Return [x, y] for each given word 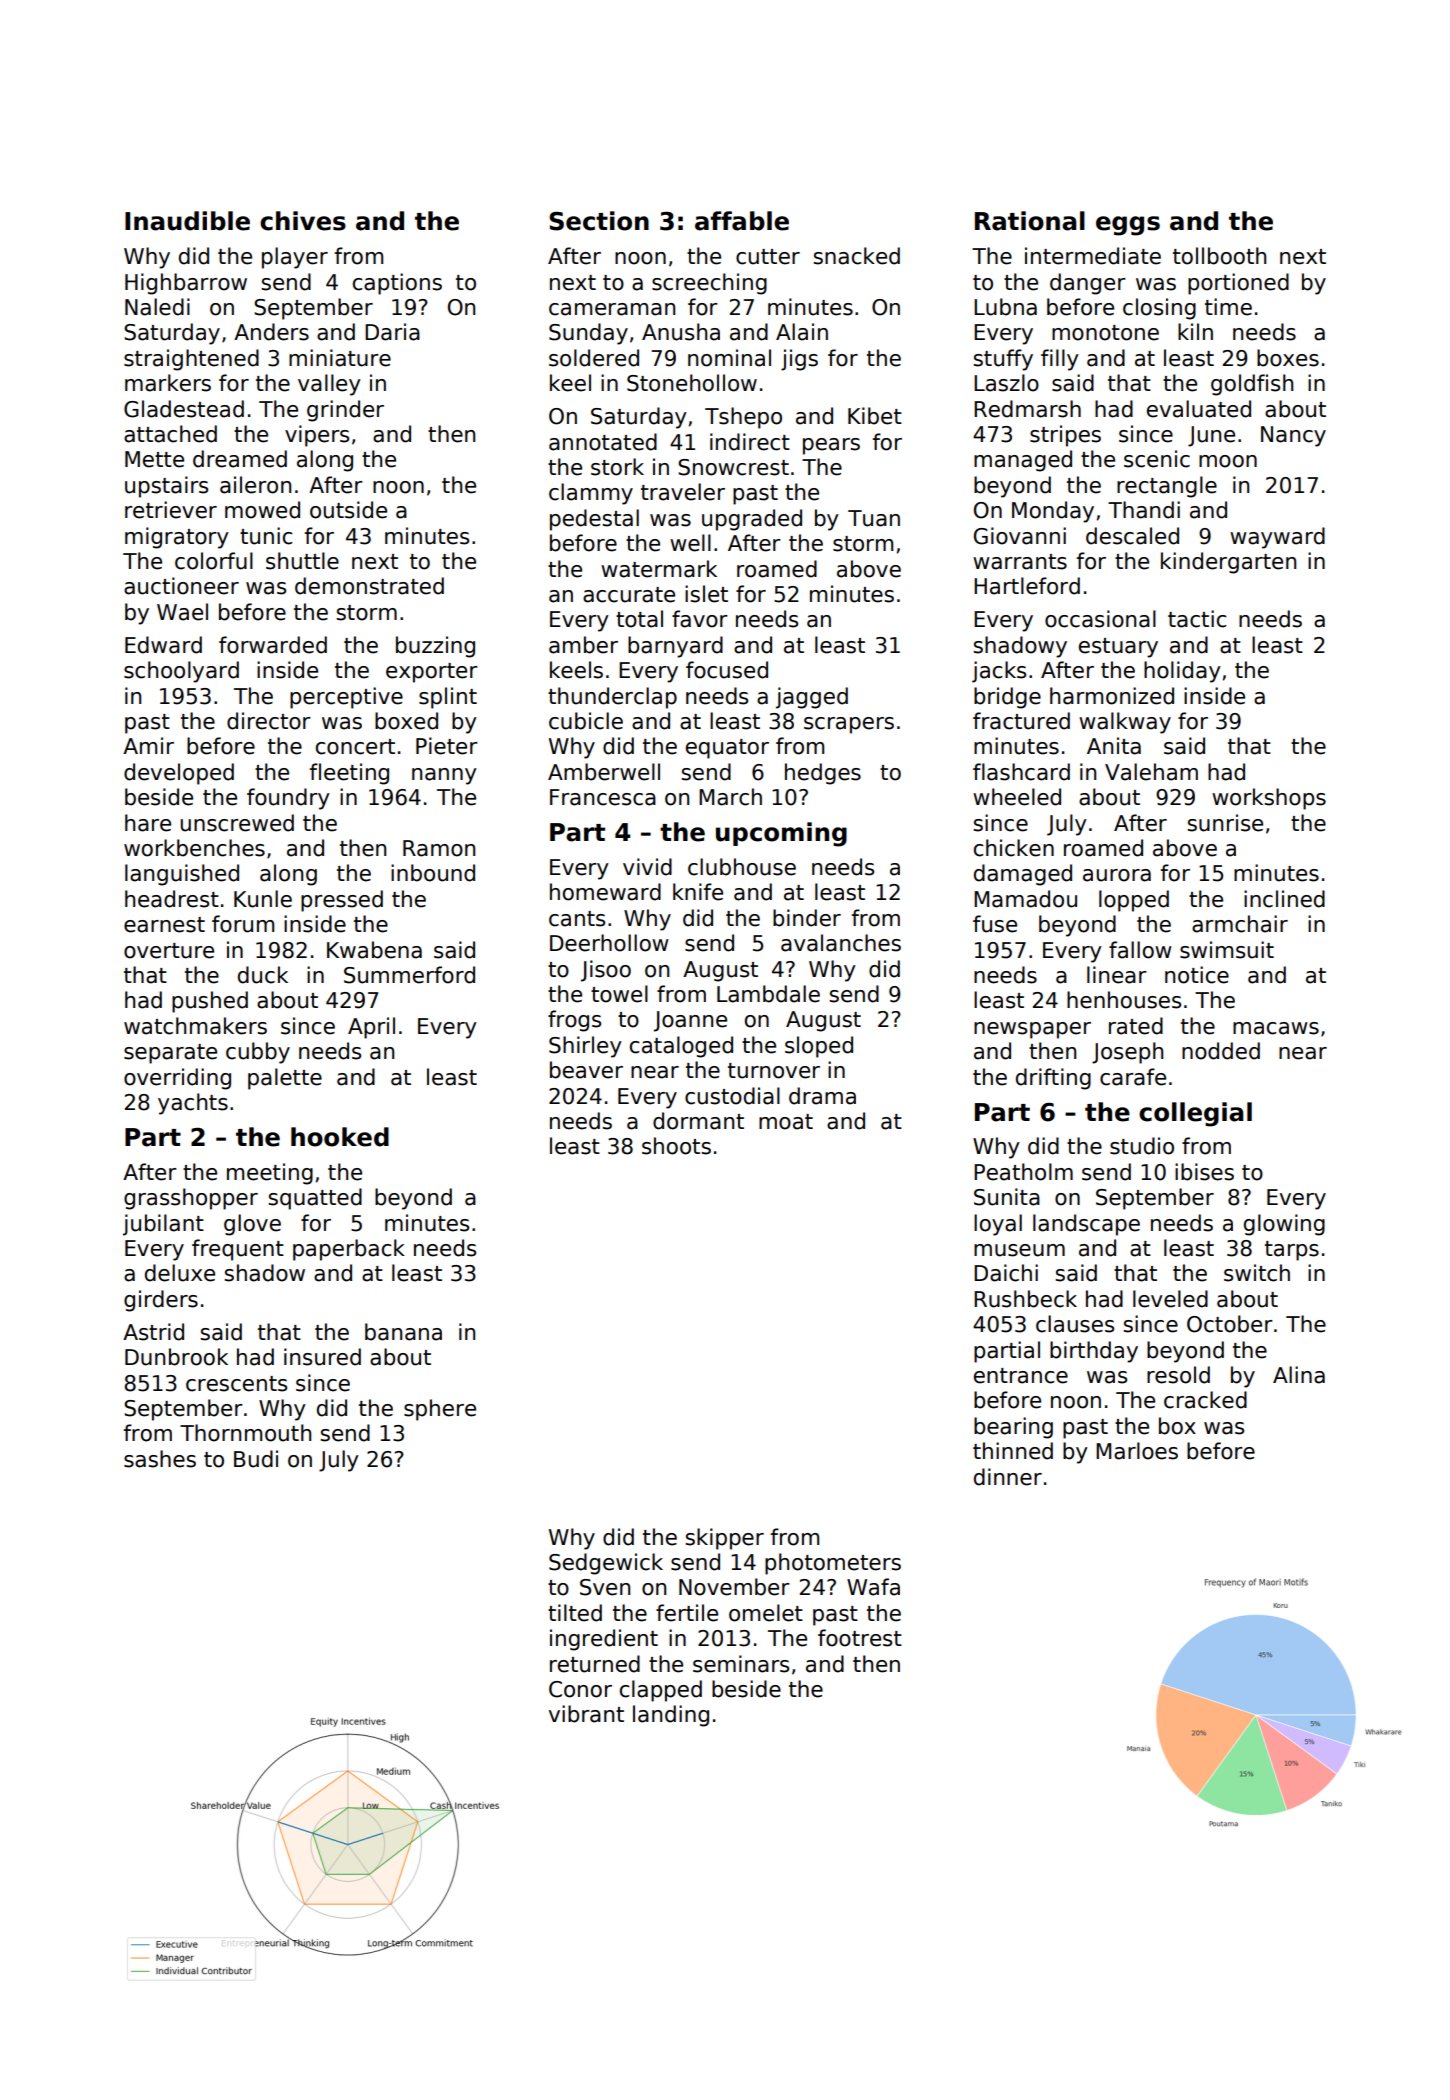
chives [303, 221]
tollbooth [1219, 256]
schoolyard [181, 672]
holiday [1182, 672]
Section [599, 221]
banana [403, 1332]
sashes [160, 1459]
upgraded [752, 520]
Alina [1299, 1375]
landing [671, 1716]
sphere [440, 1410]
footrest [860, 1638]
